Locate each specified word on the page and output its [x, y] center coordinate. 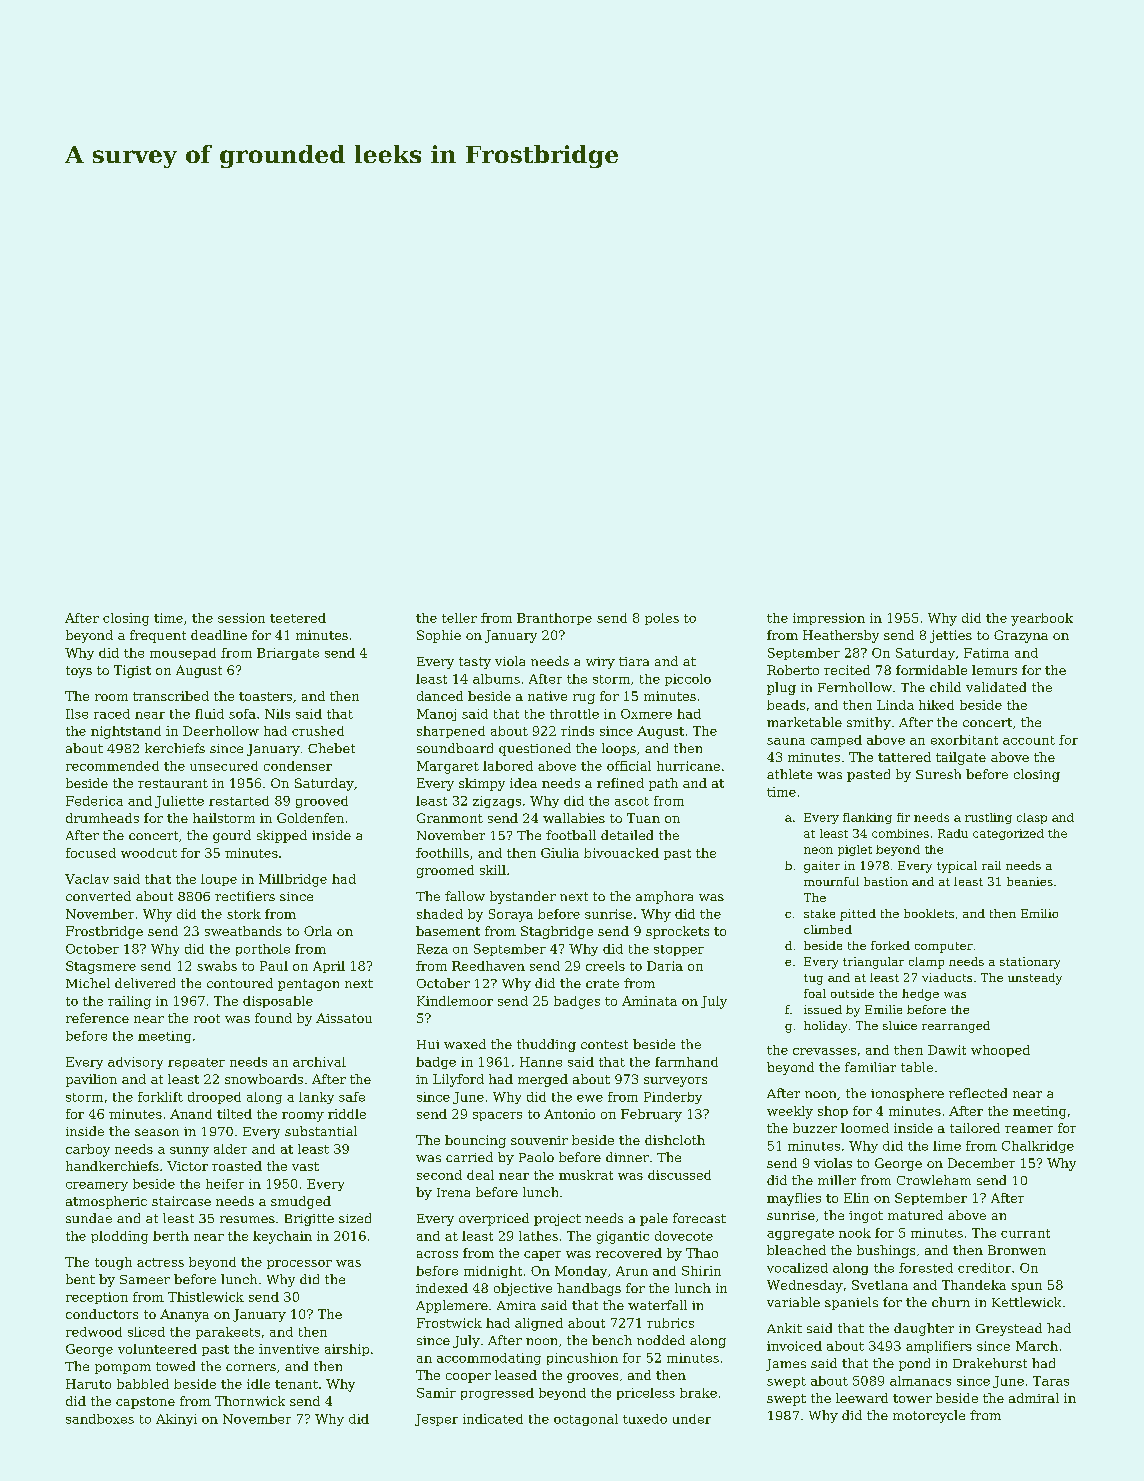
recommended [112, 766]
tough [113, 1263]
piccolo [688, 680]
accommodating [489, 1359]
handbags [589, 1289]
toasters [265, 696]
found [273, 1018]
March [1037, 1346]
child [945, 687]
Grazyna [1021, 636]
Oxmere [646, 714]
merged [543, 1080]
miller [837, 1180]
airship [347, 1350]
